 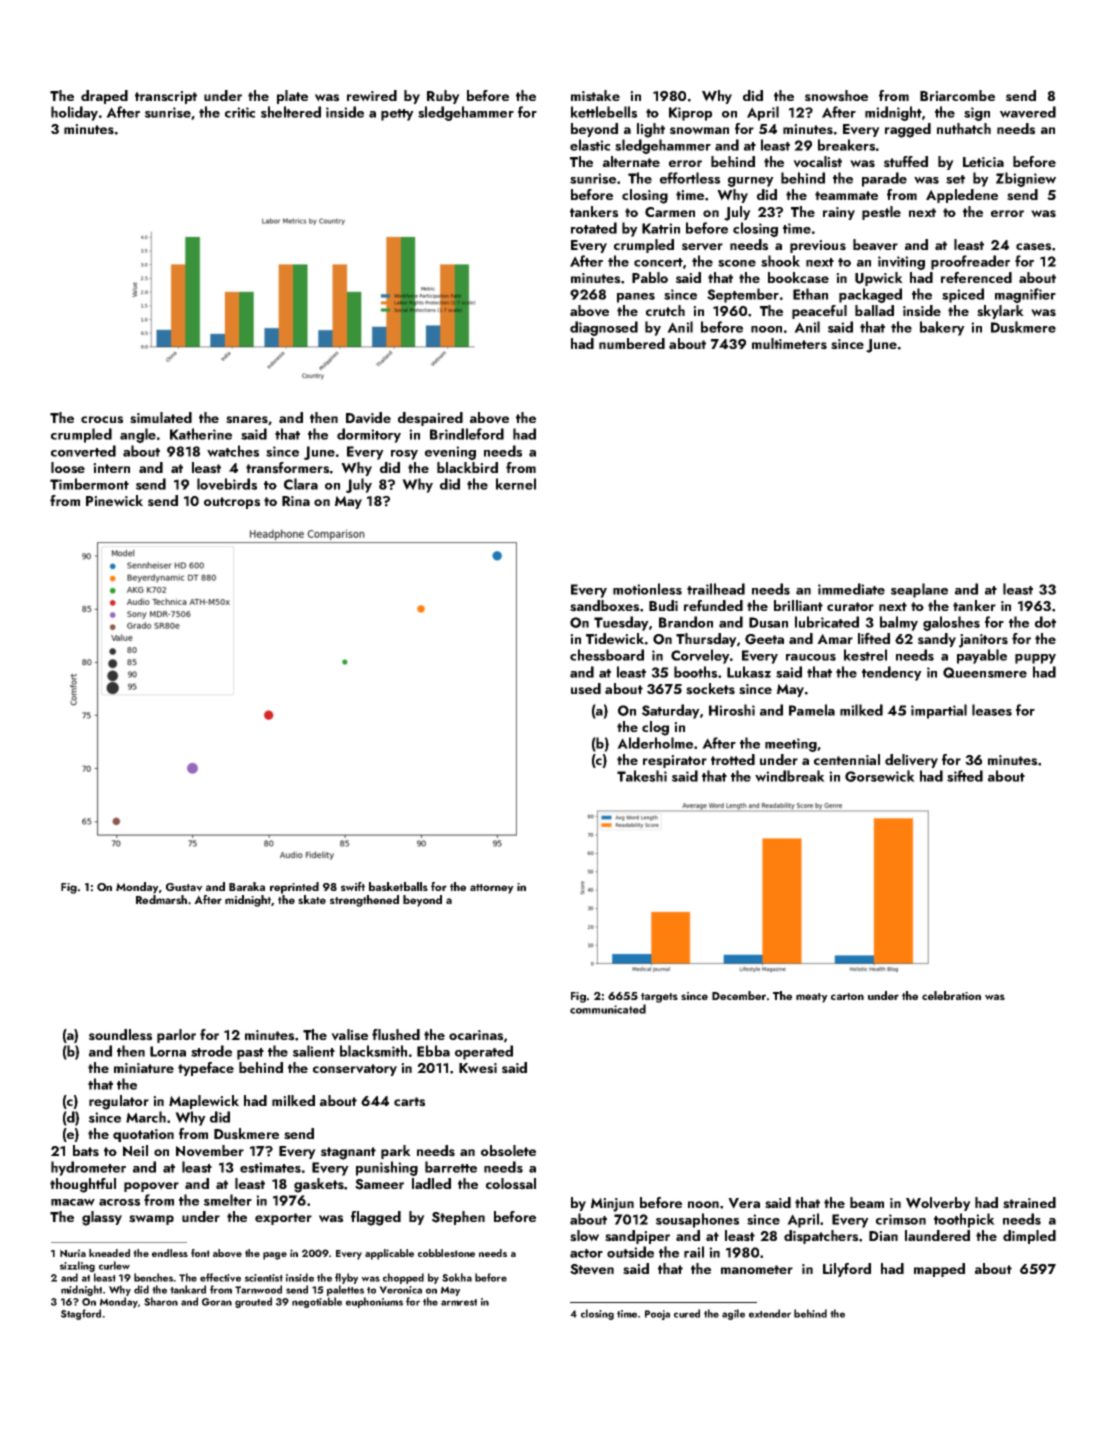 I want to click on peaceful, so click(x=819, y=312).
